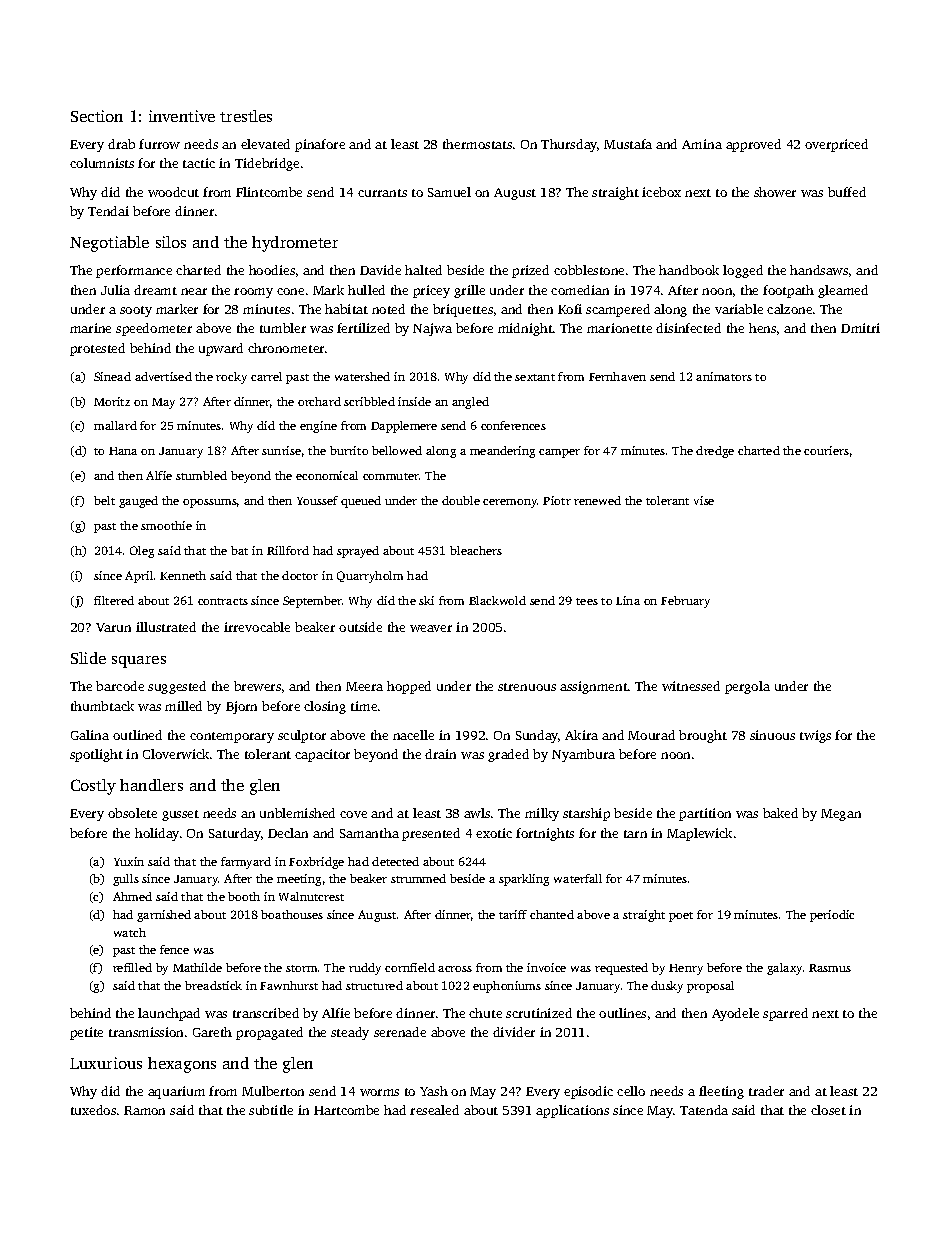  Describe the element at coordinates (93, 1110) in the page. I see `tuxedos` at that location.
